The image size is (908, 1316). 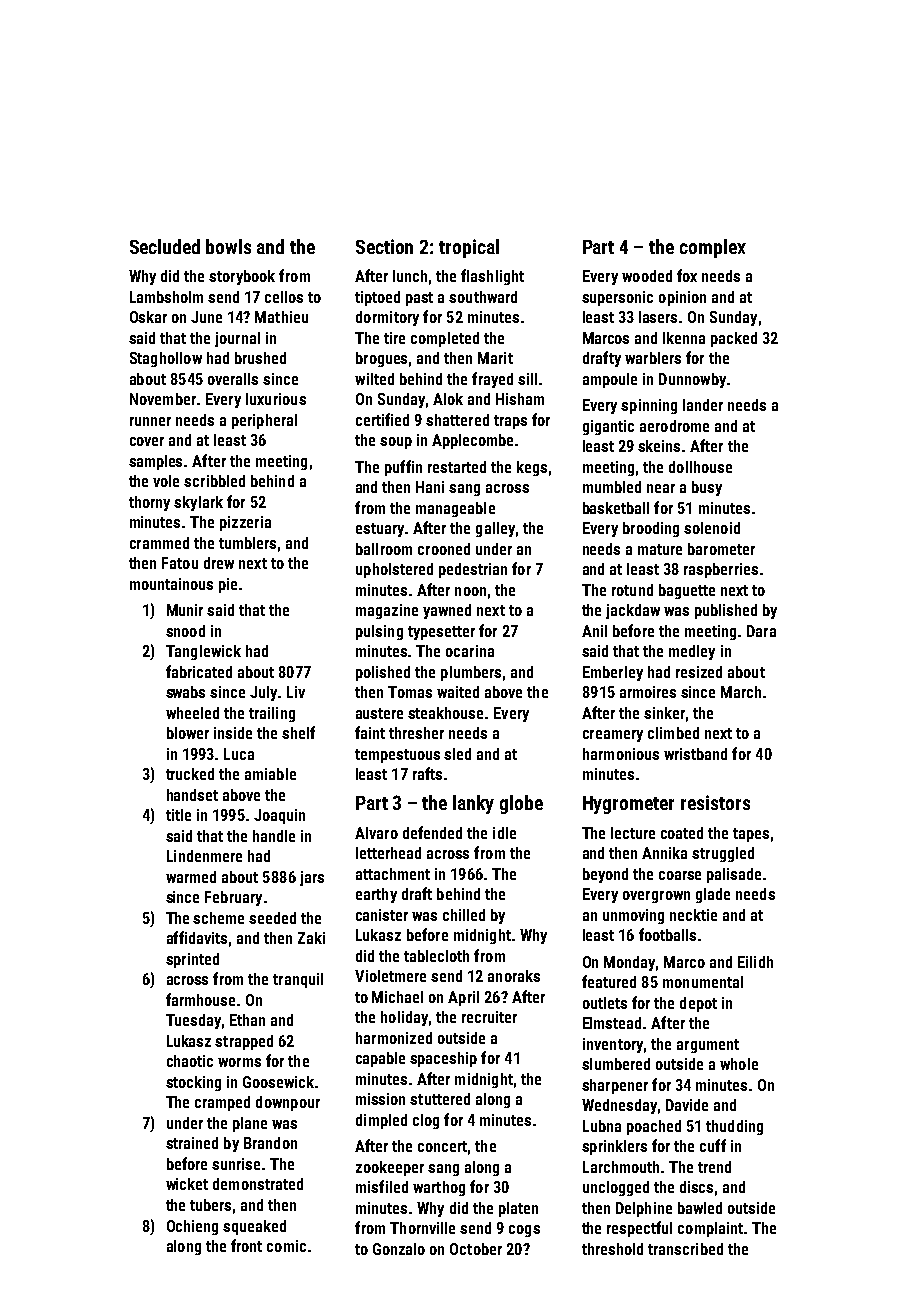 What do you see at coordinates (721, 570) in the screenshot?
I see `raspberries` at bounding box center [721, 570].
